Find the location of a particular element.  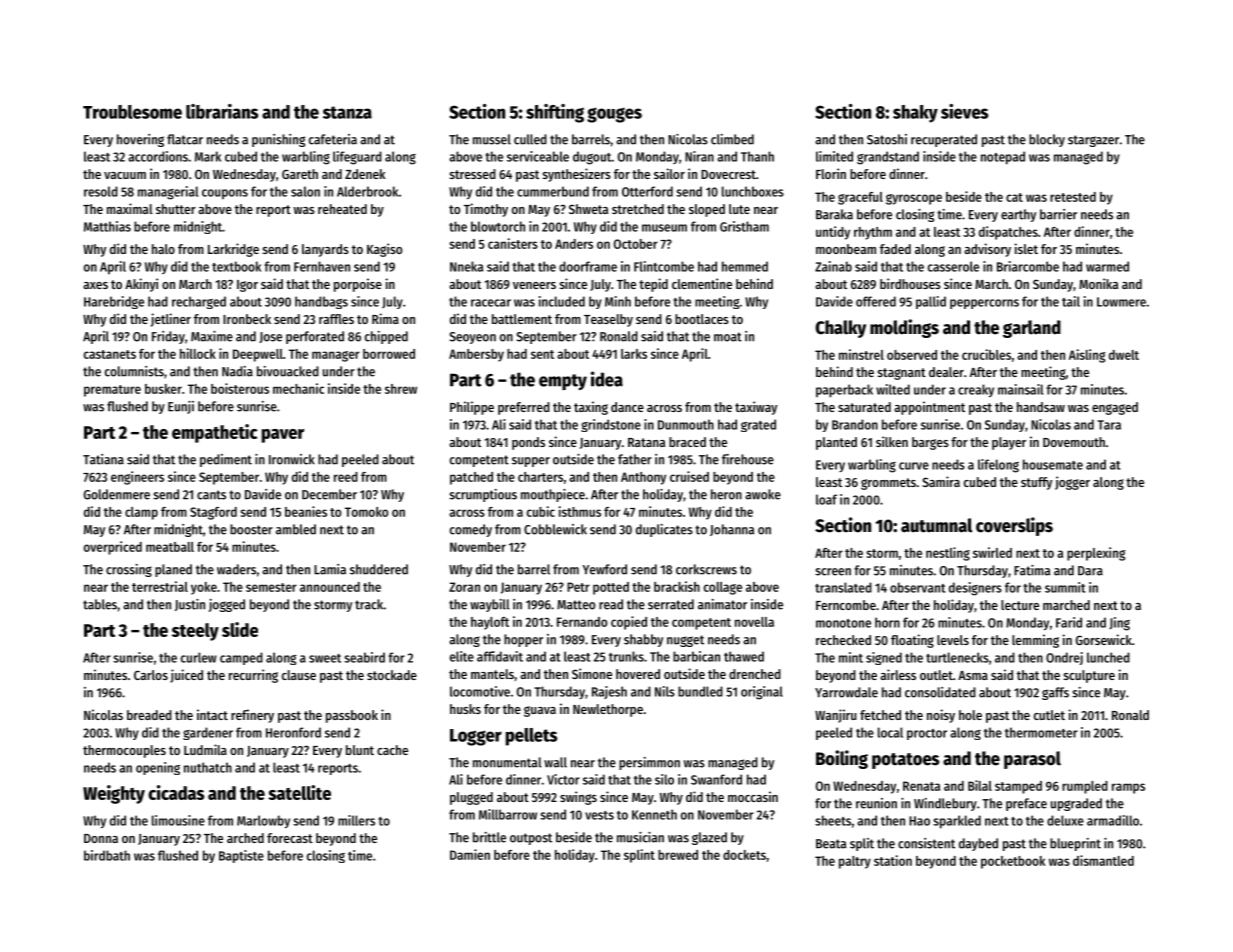

shifting is located at coordinates (555, 113).
